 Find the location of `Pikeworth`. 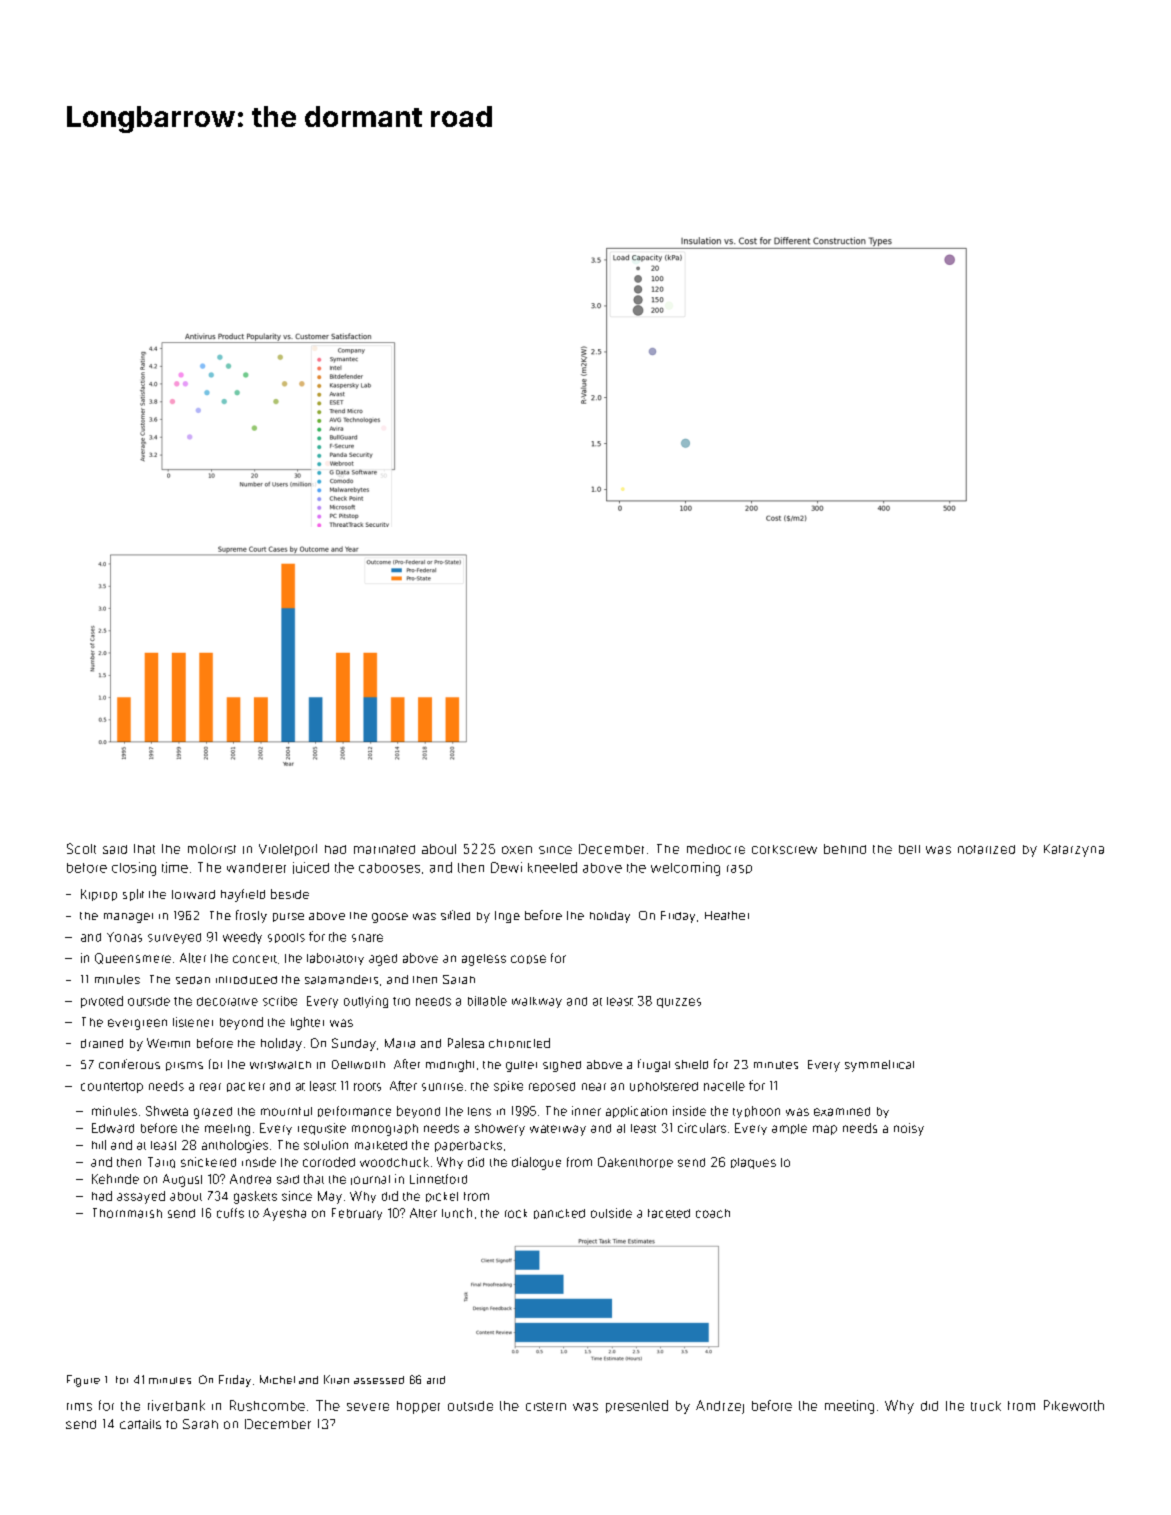

Pikeworth is located at coordinates (1074, 1405).
